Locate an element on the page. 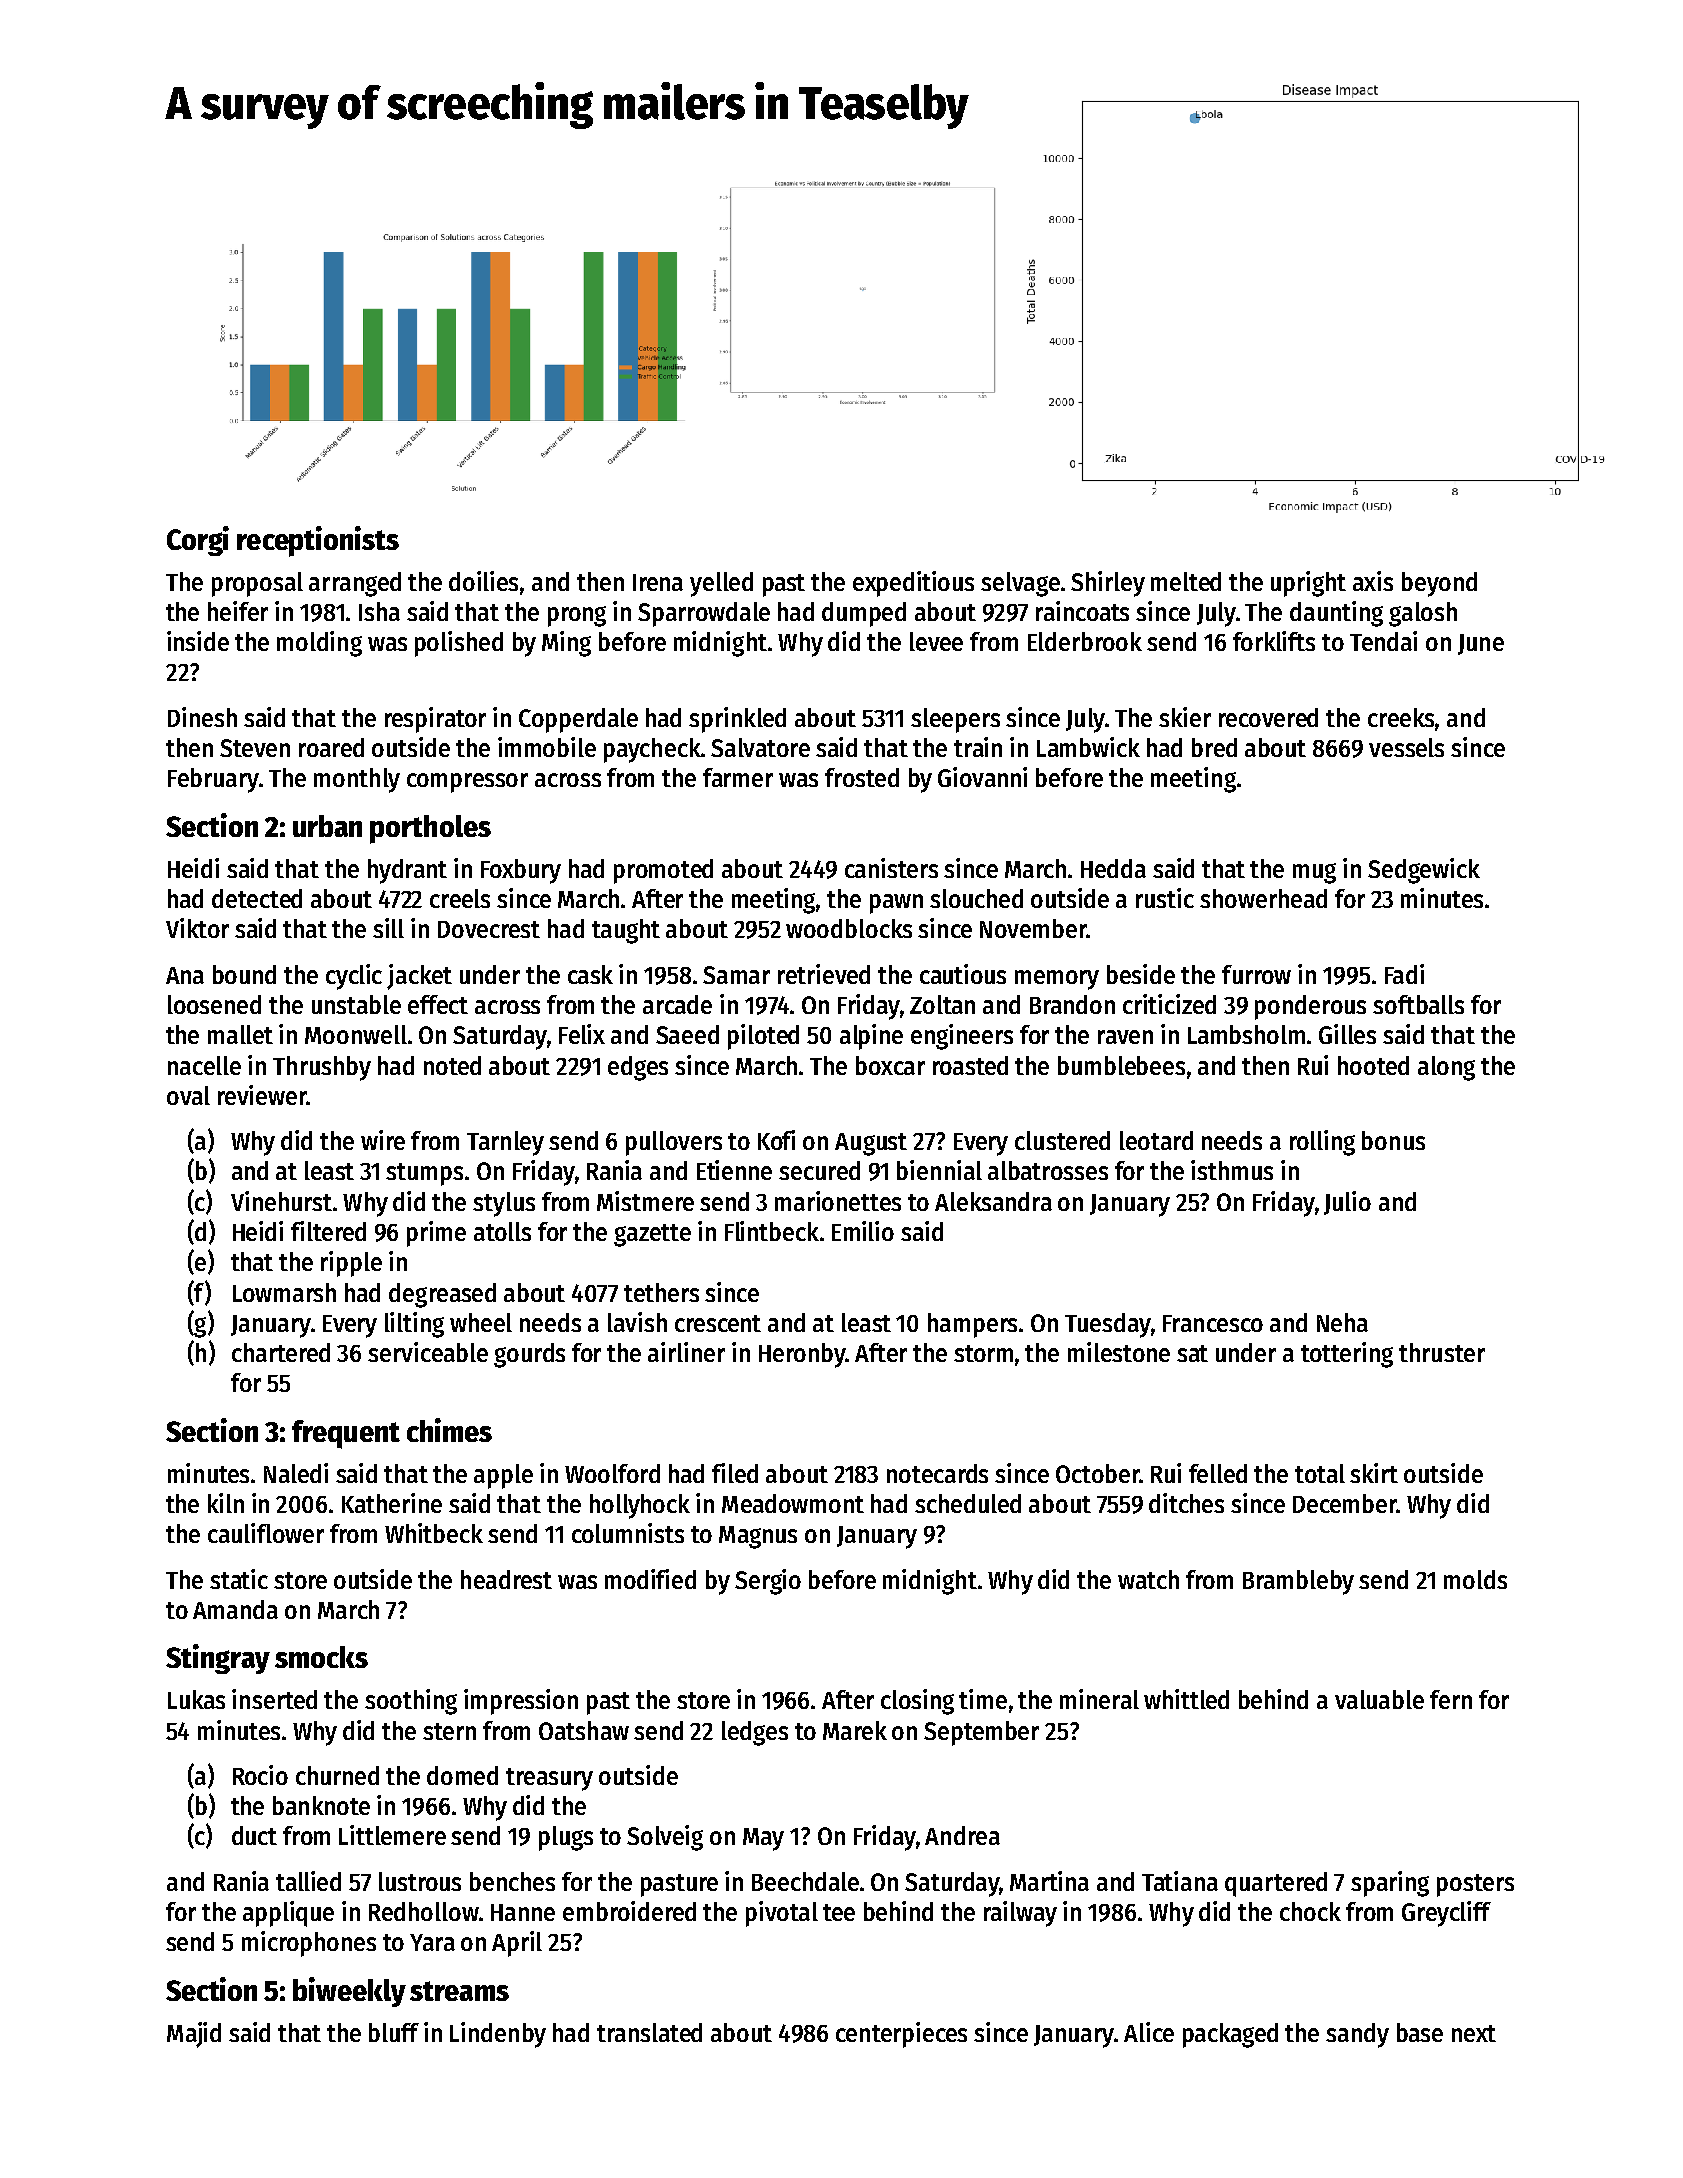 The image size is (1683, 2178). expeditious is located at coordinates (913, 584).
